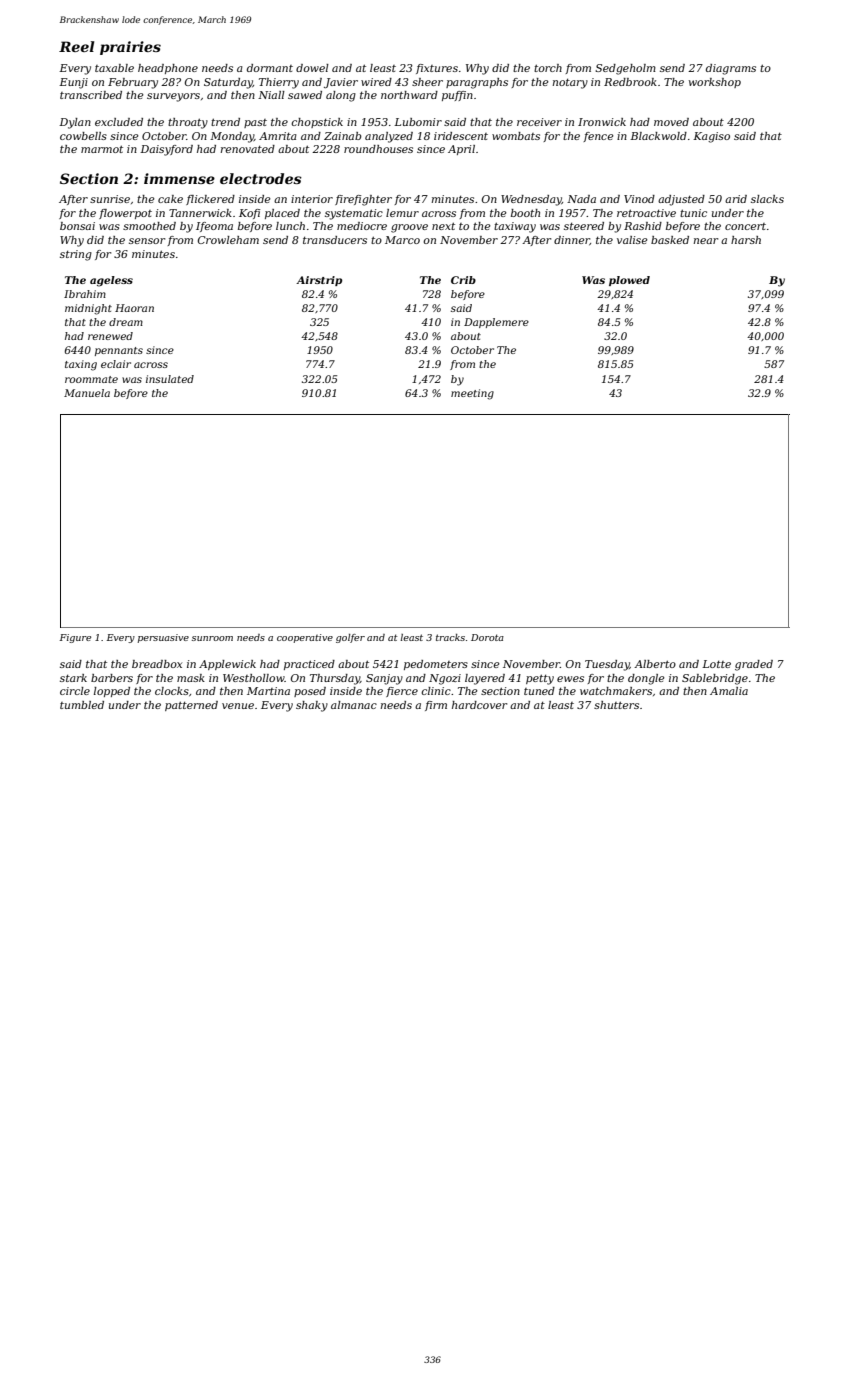  Describe the element at coordinates (716, 664) in the image. I see `Lotte` at that location.
